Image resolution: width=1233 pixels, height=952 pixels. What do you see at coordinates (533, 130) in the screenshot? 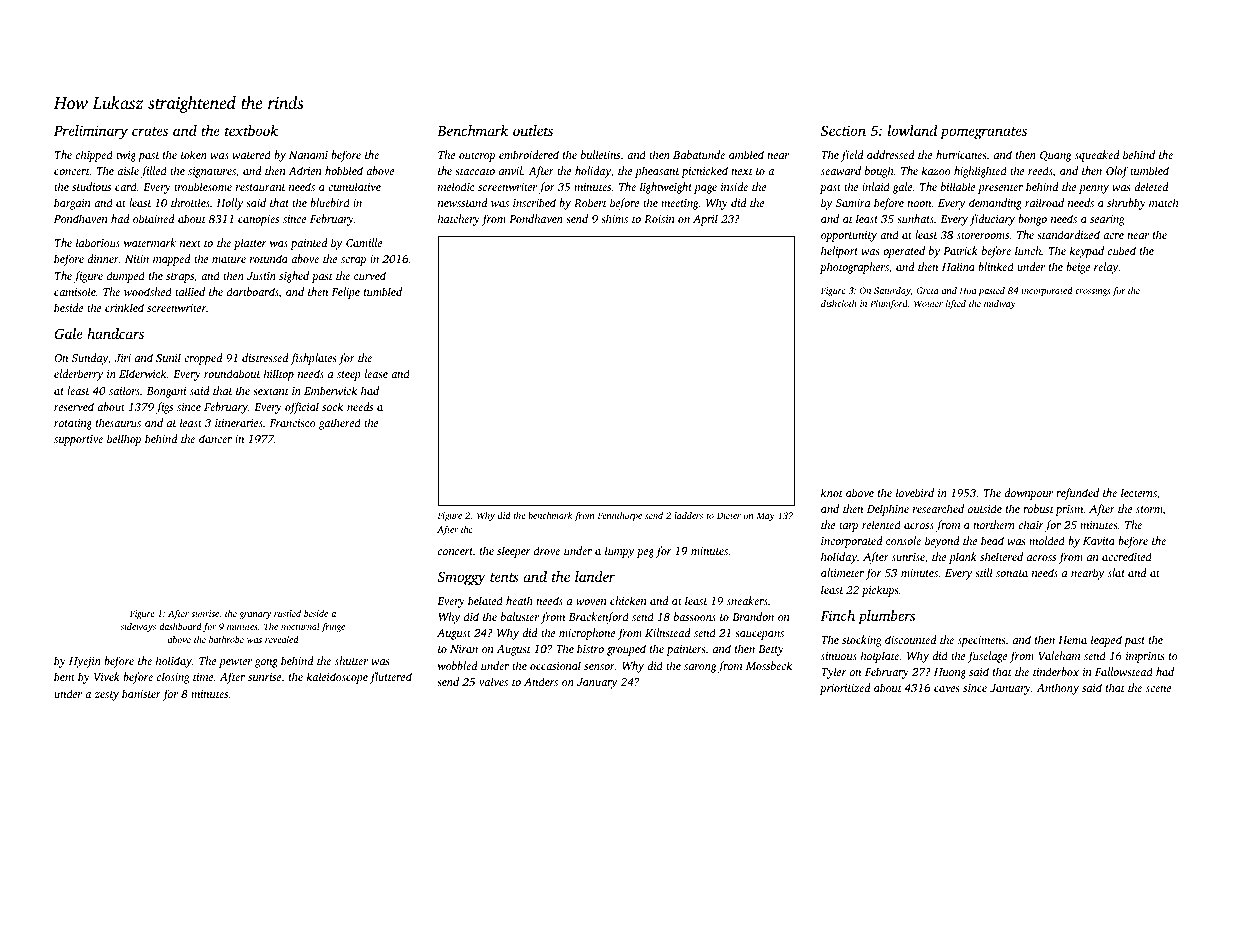
I see `outlets` at bounding box center [533, 130].
